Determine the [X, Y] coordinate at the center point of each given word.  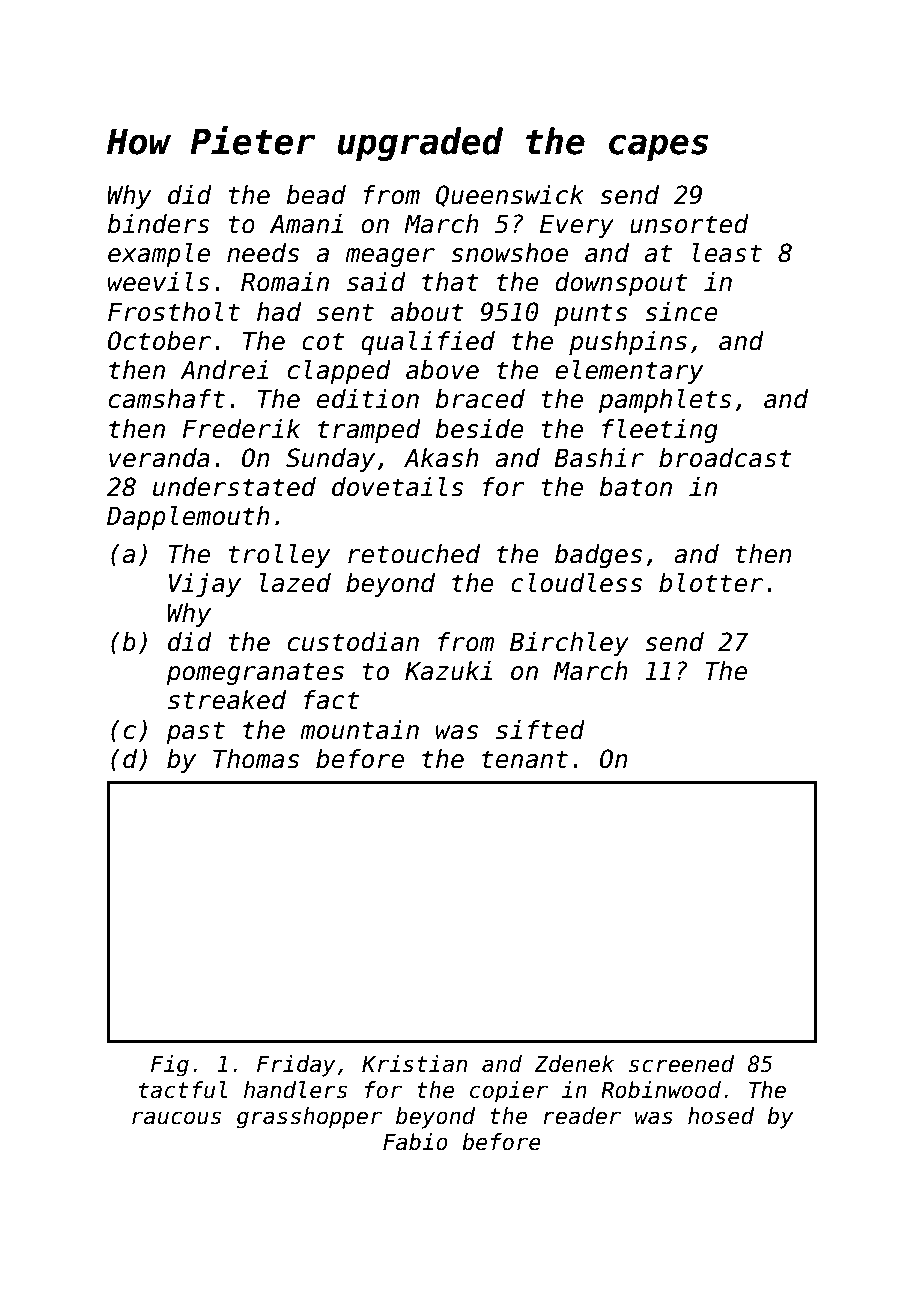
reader [582, 1116]
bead [316, 195]
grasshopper [309, 1118]
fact [331, 700]
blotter [711, 583]
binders [158, 224]
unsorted [689, 224]
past [195, 732]
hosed [721, 1116]
